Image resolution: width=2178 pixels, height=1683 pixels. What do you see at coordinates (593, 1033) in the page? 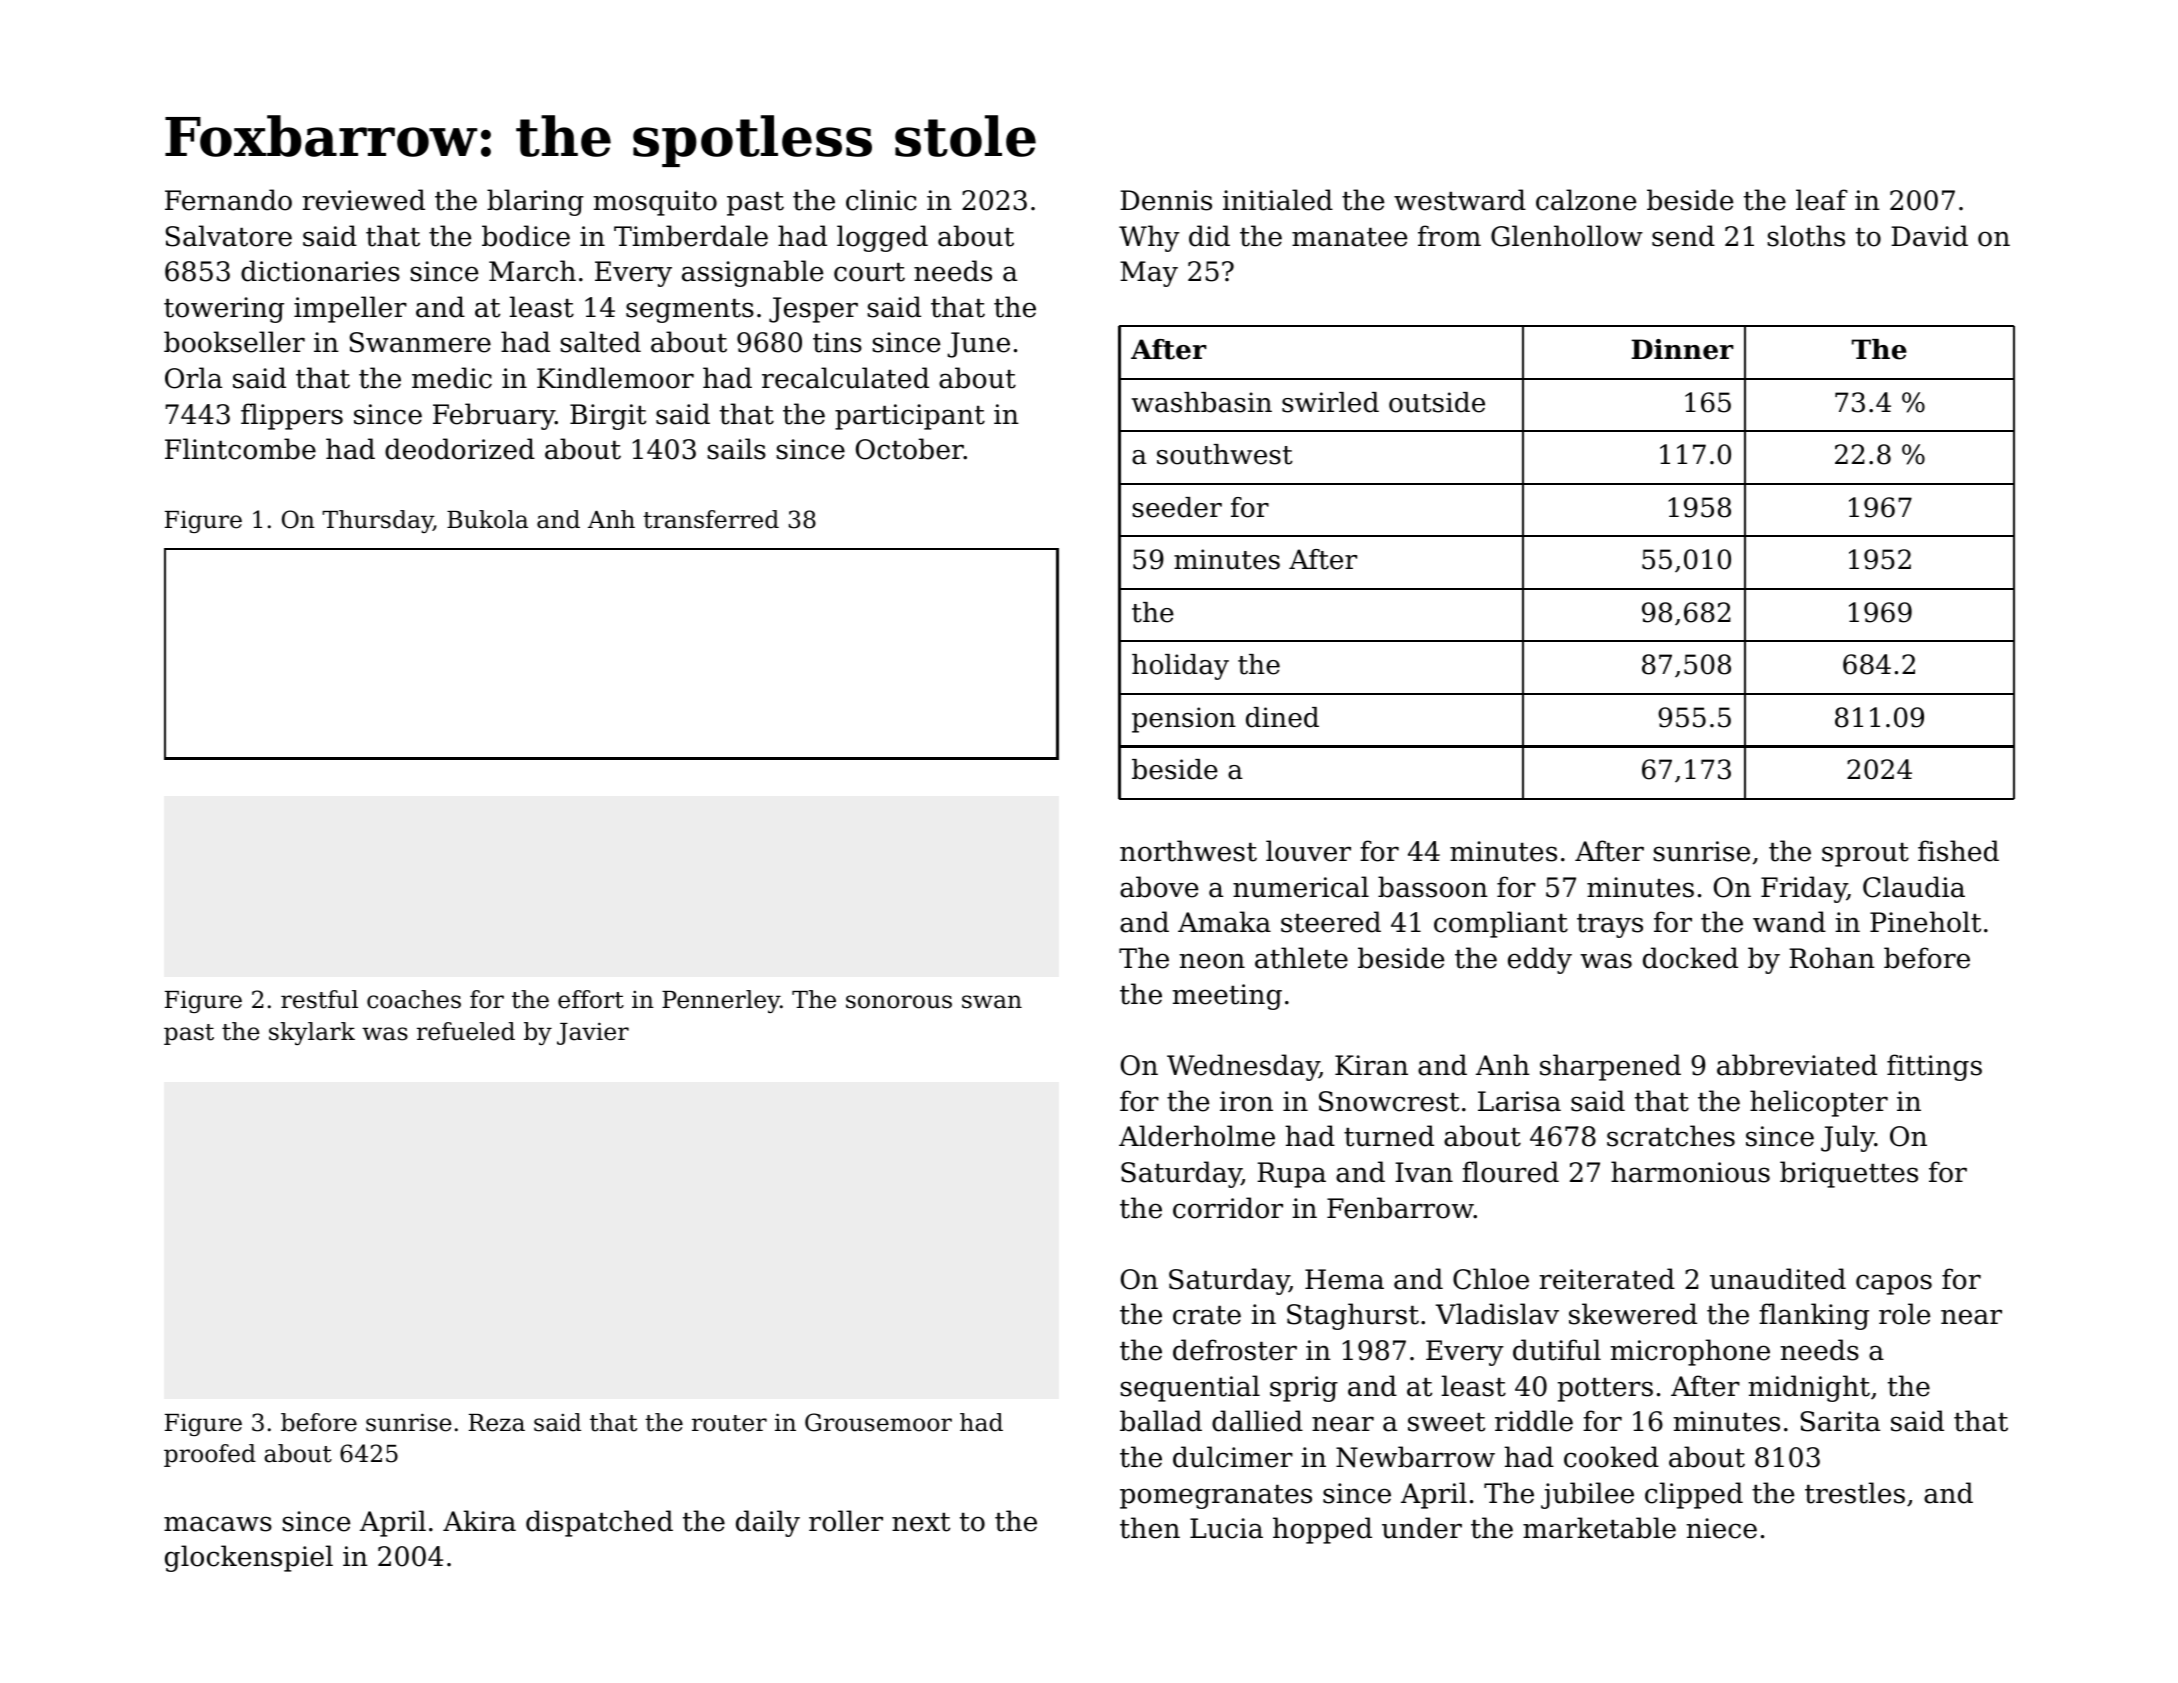
I see `Javier` at bounding box center [593, 1033].
